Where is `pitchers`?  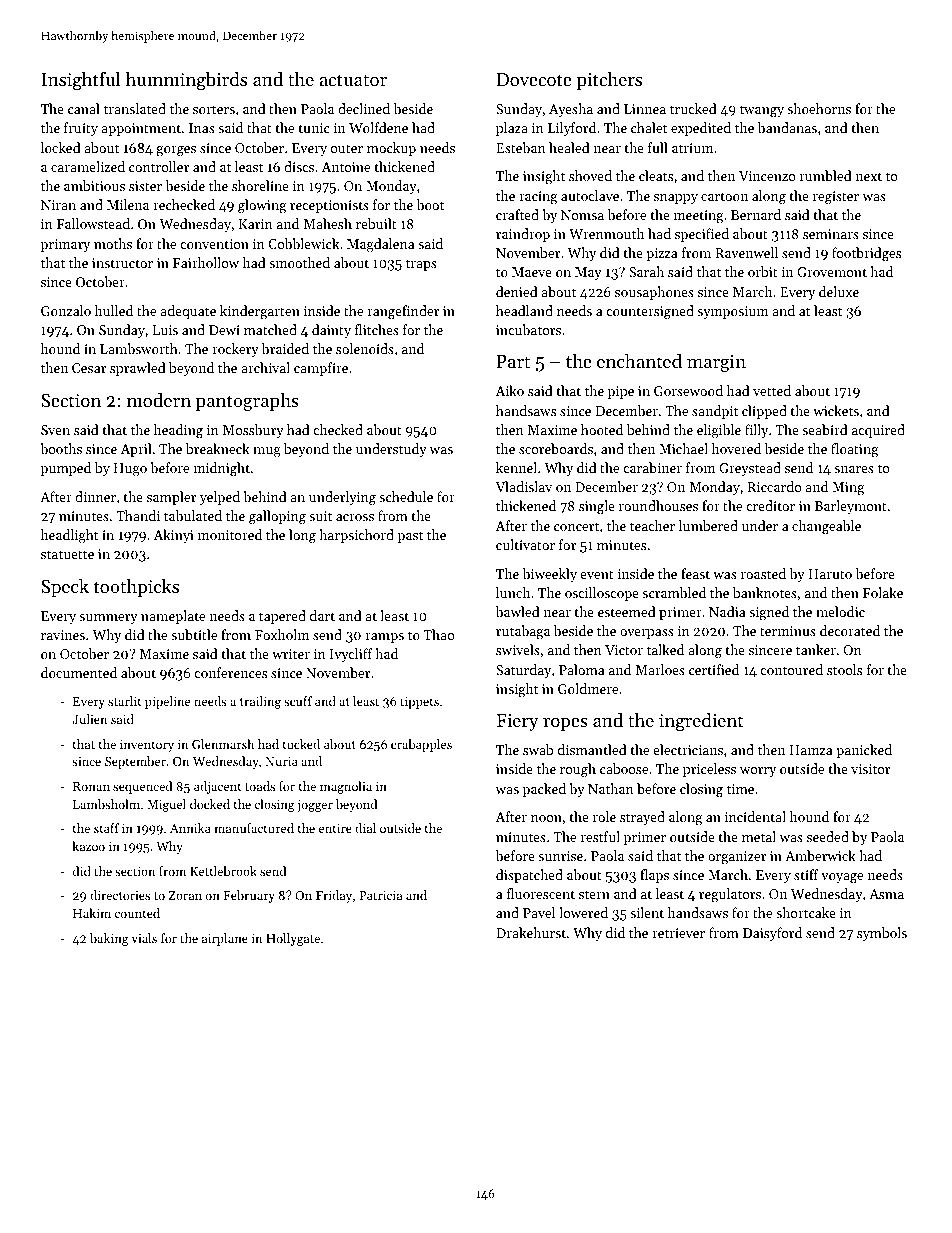
pitchers is located at coordinates (609, 81).
